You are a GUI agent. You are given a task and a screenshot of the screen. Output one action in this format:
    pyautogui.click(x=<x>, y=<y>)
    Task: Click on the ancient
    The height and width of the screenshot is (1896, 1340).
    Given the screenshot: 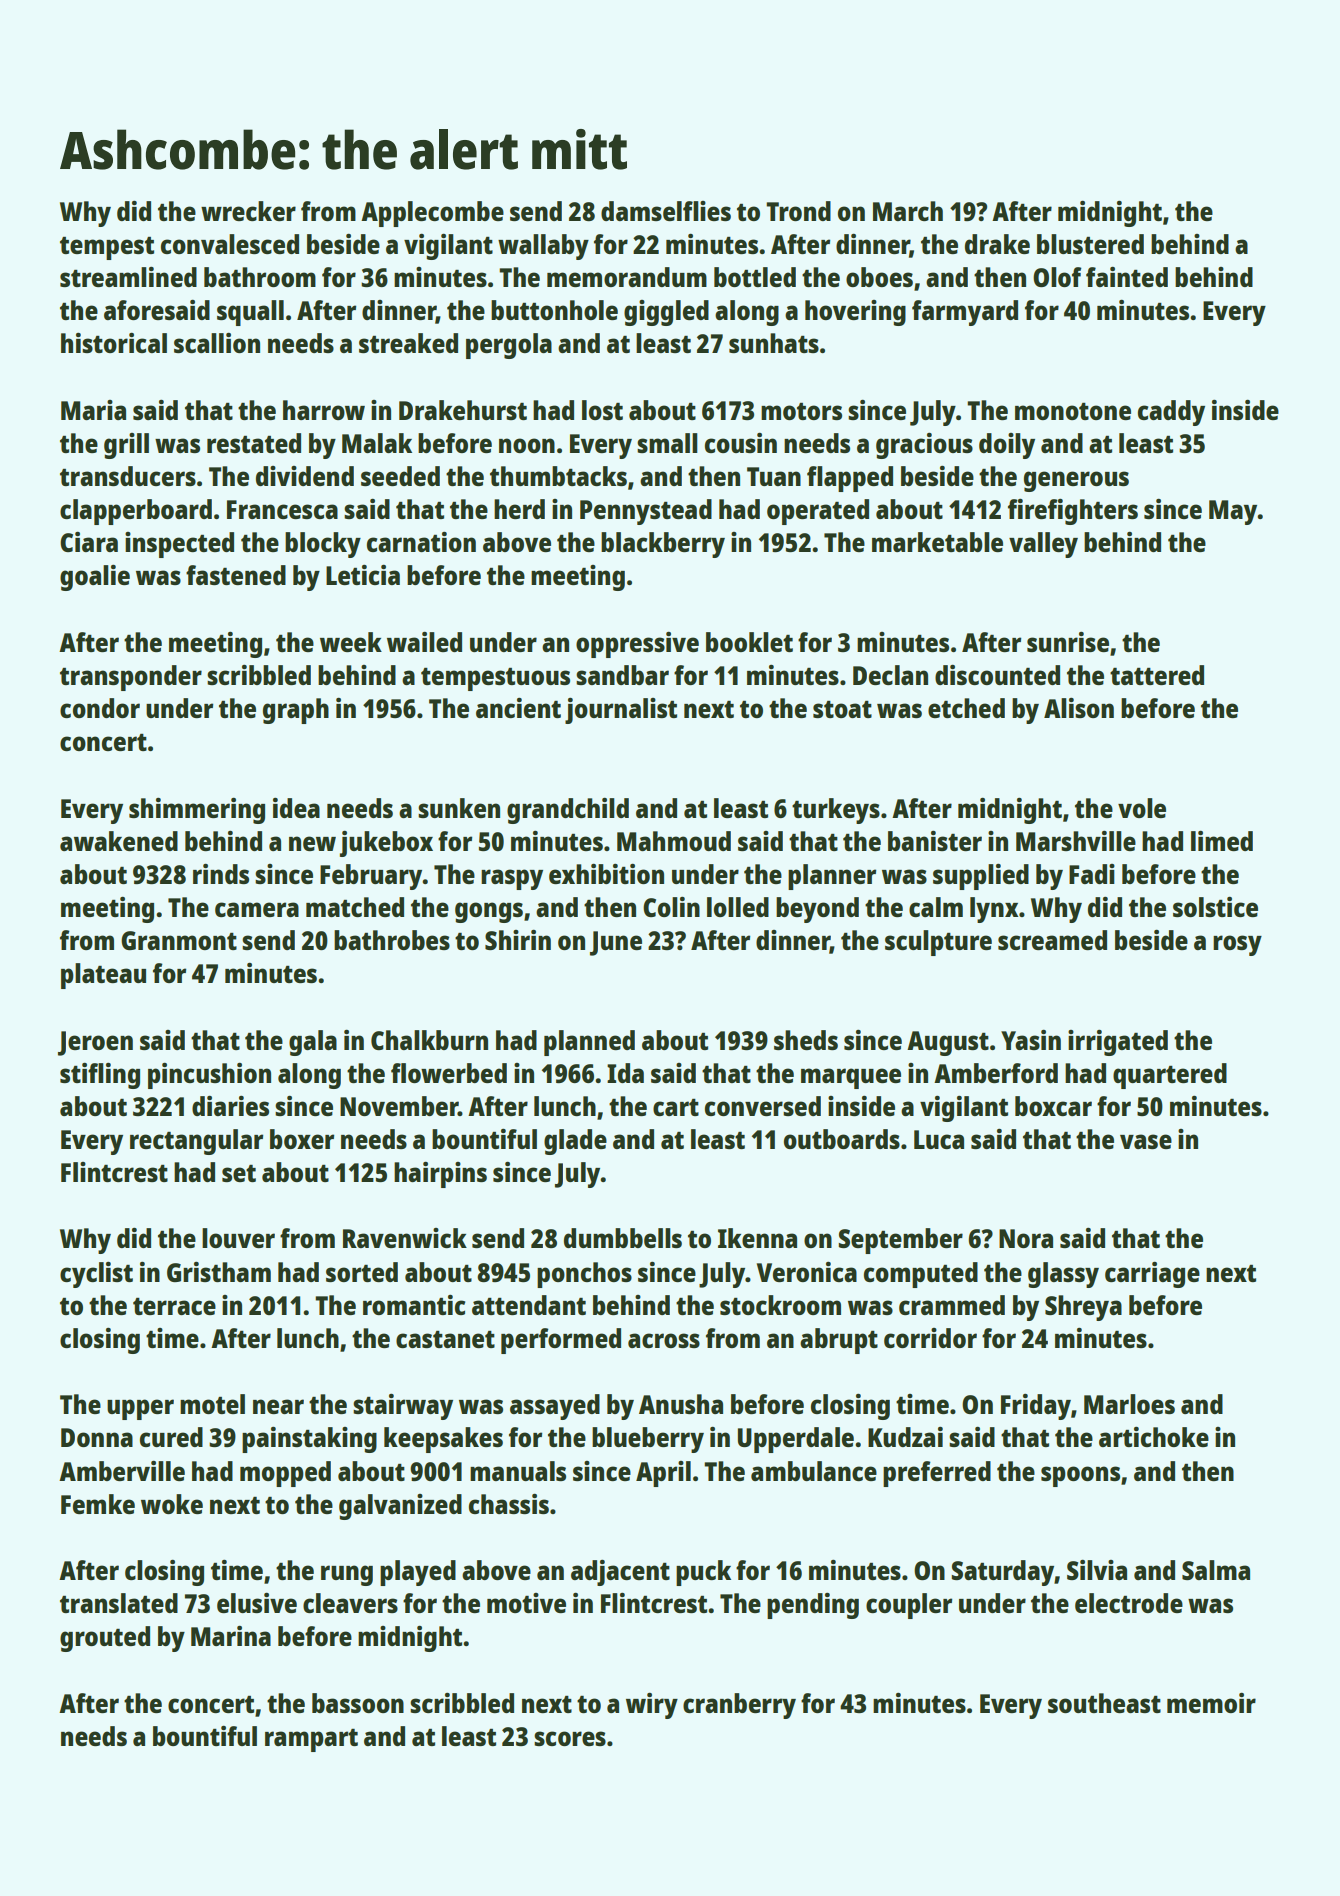 What is the action you would take?
    pyautogui.click(x=518, y=708)
